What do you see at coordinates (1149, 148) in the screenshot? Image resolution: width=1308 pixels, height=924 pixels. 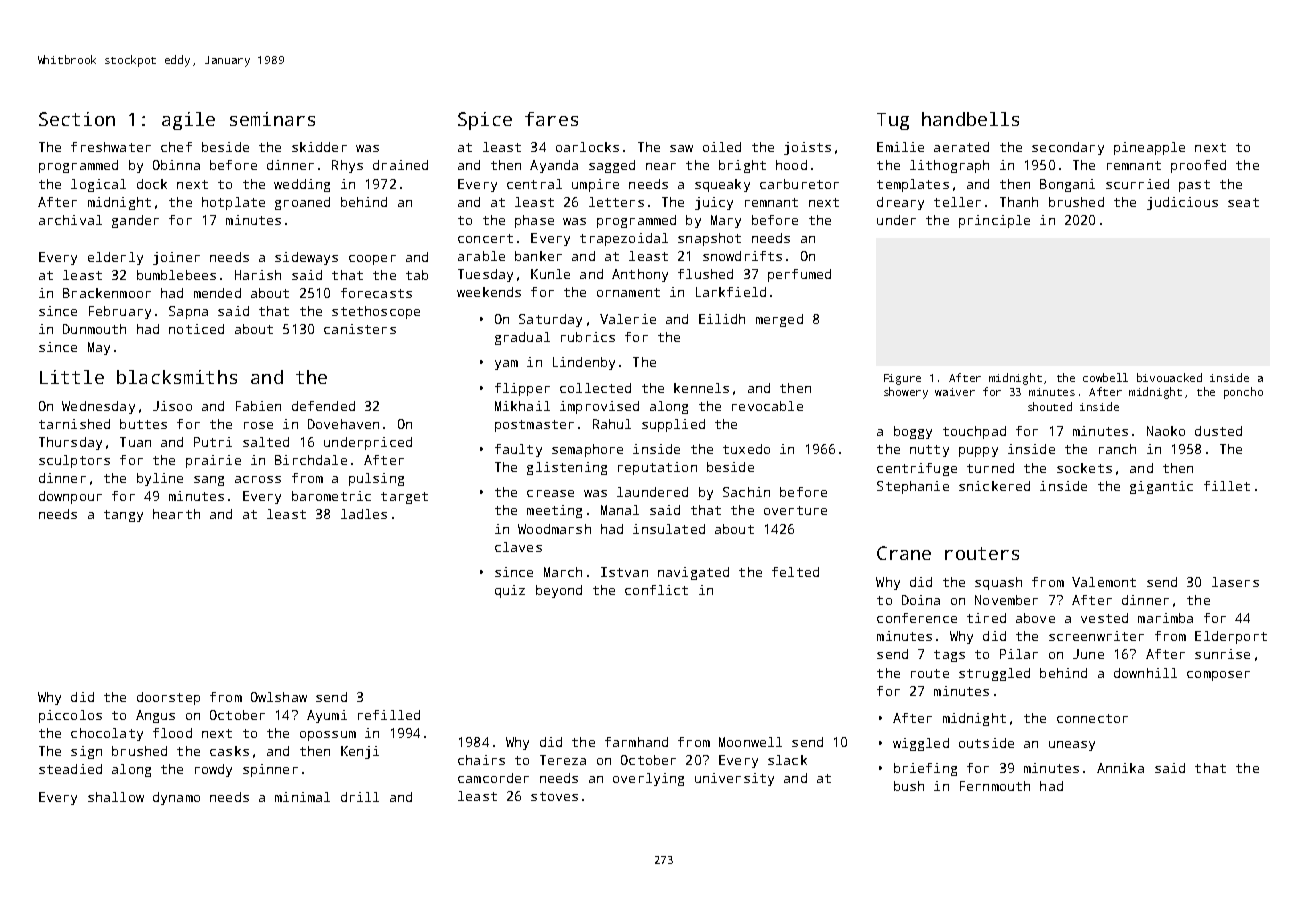 I see `pineapple` at bounding box center [1149, 148].
